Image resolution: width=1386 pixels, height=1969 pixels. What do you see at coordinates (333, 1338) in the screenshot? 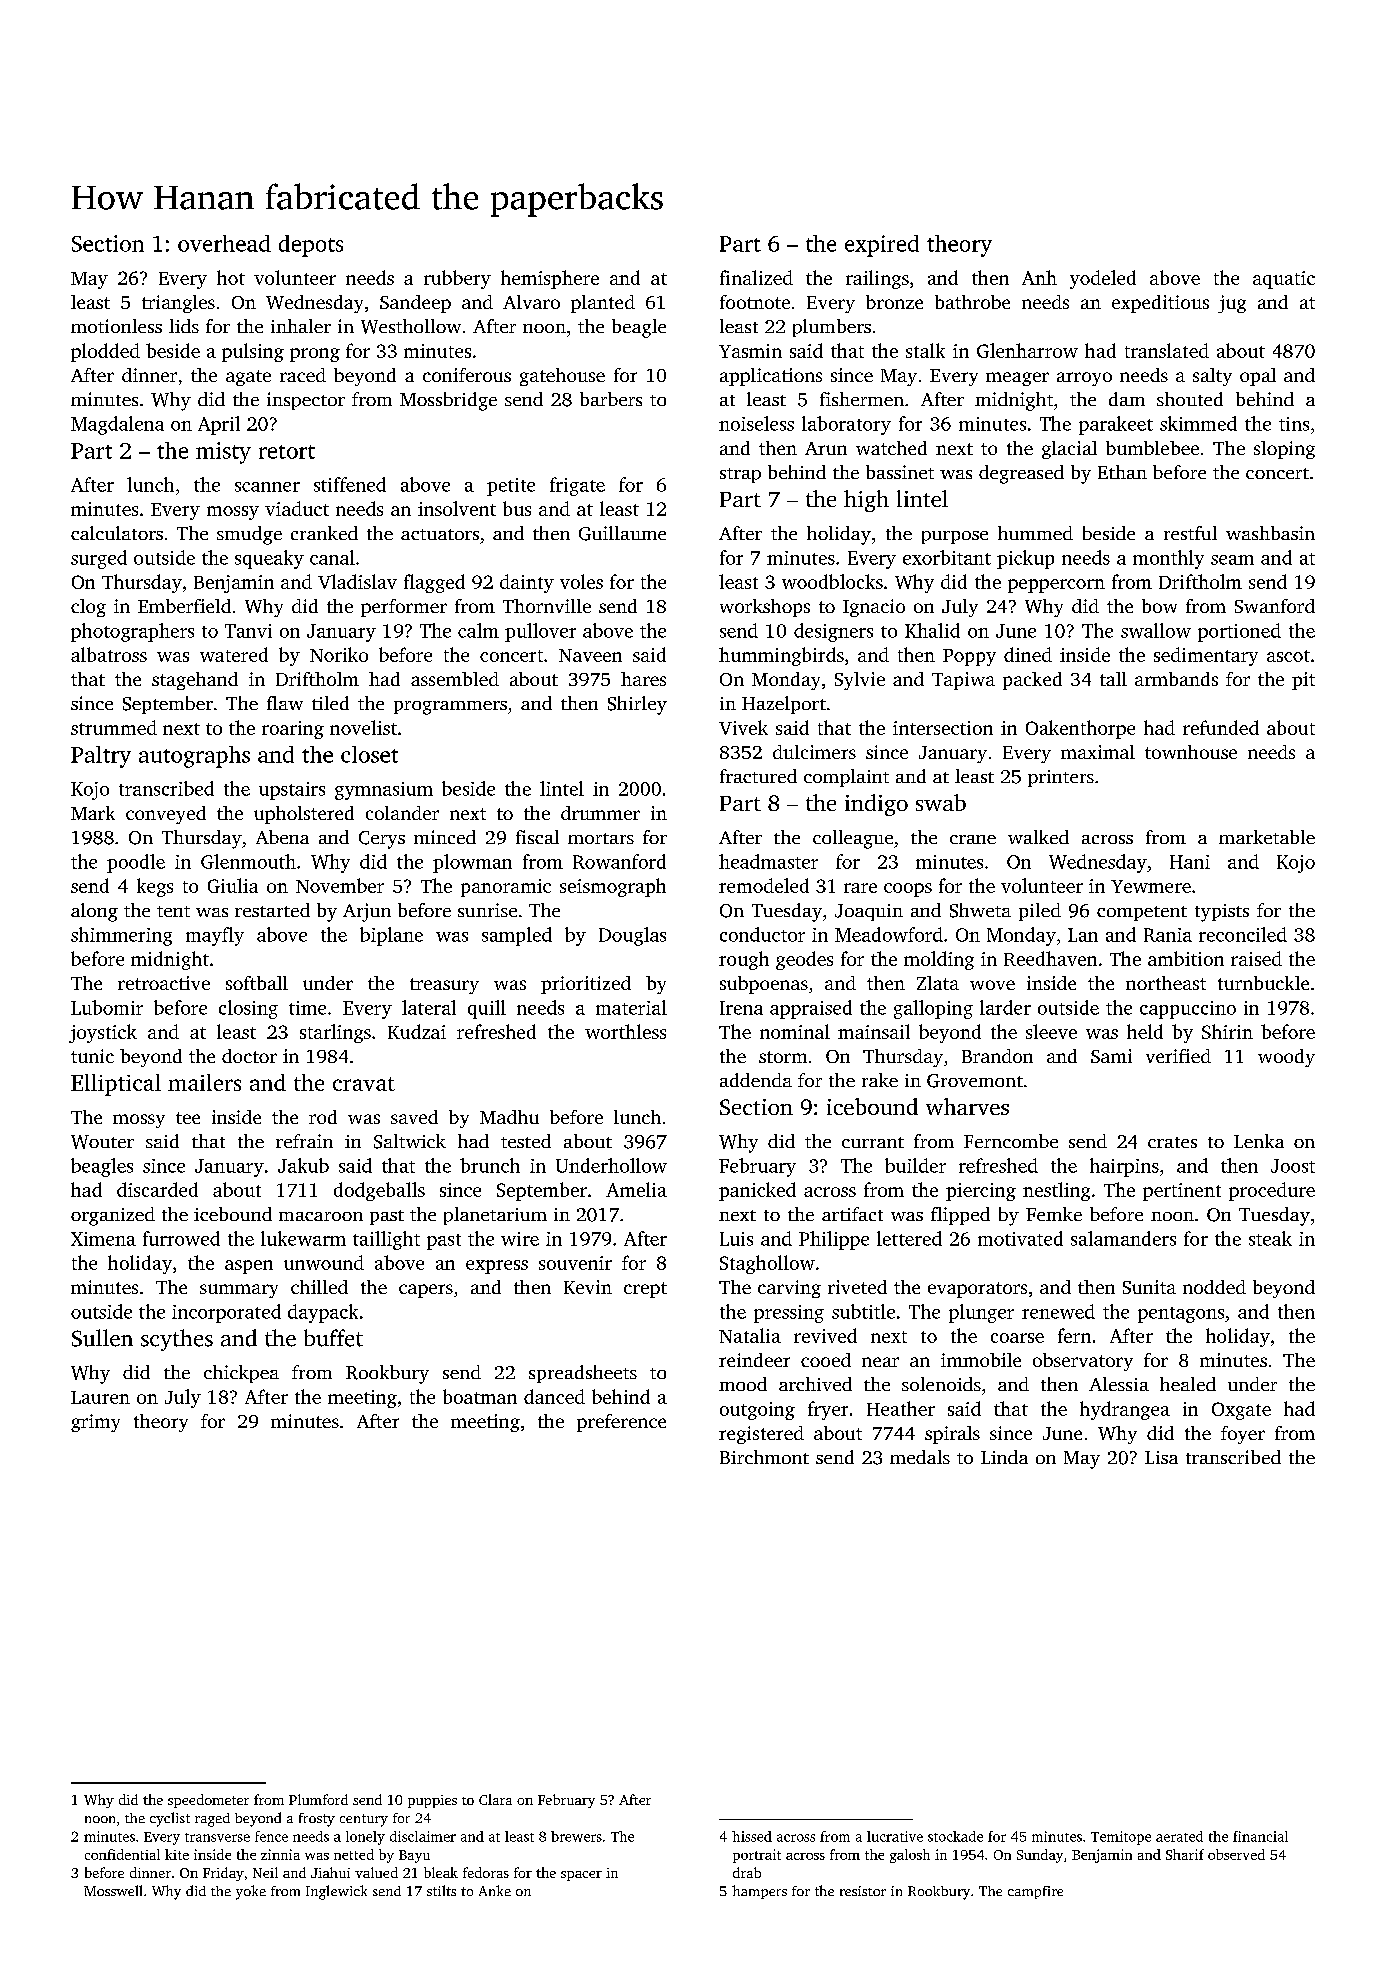
I see `buffet` at bounding box center [333, 1338].
